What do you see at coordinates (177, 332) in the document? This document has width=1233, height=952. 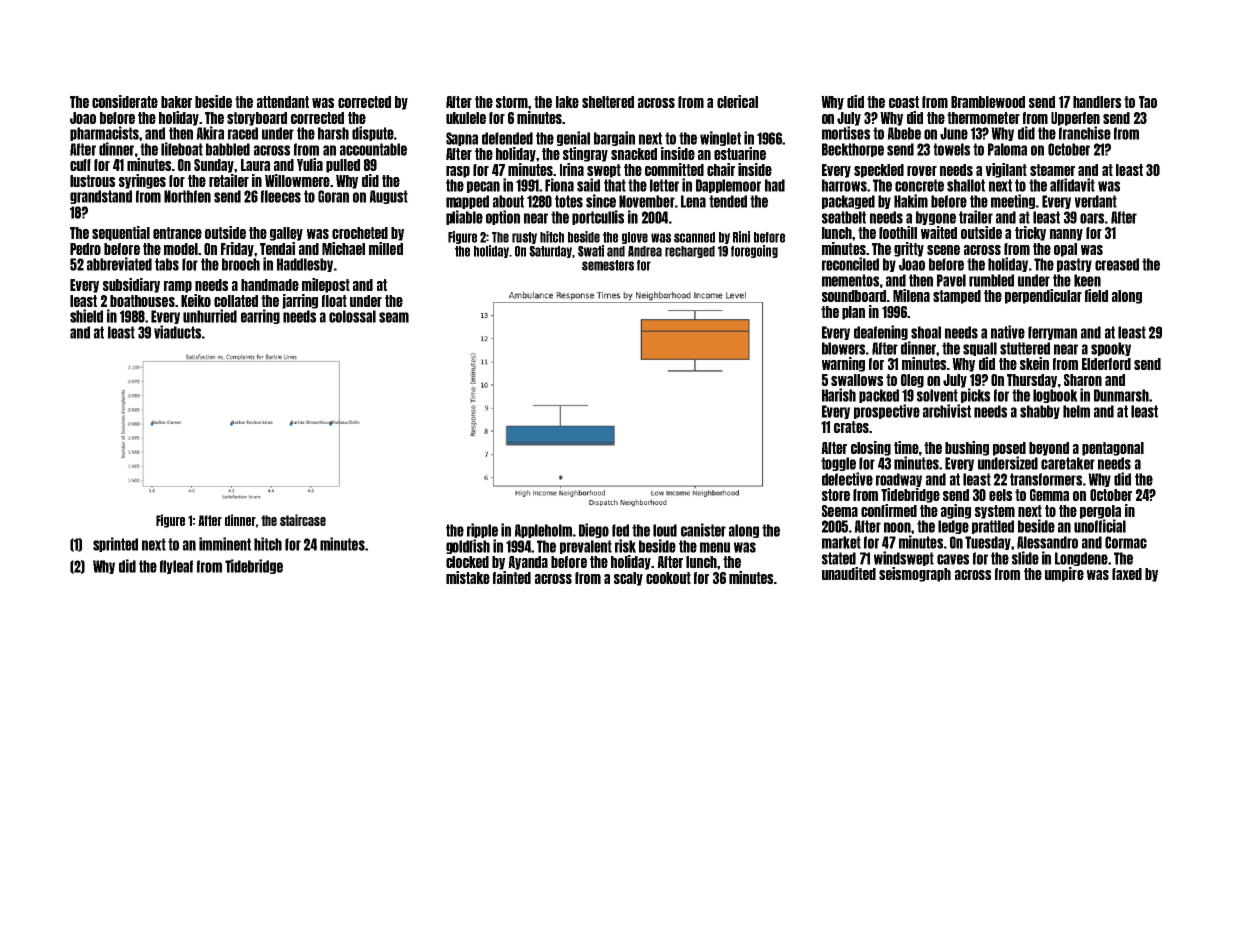 I see `viaducts` at bounding box center [177, 332].
